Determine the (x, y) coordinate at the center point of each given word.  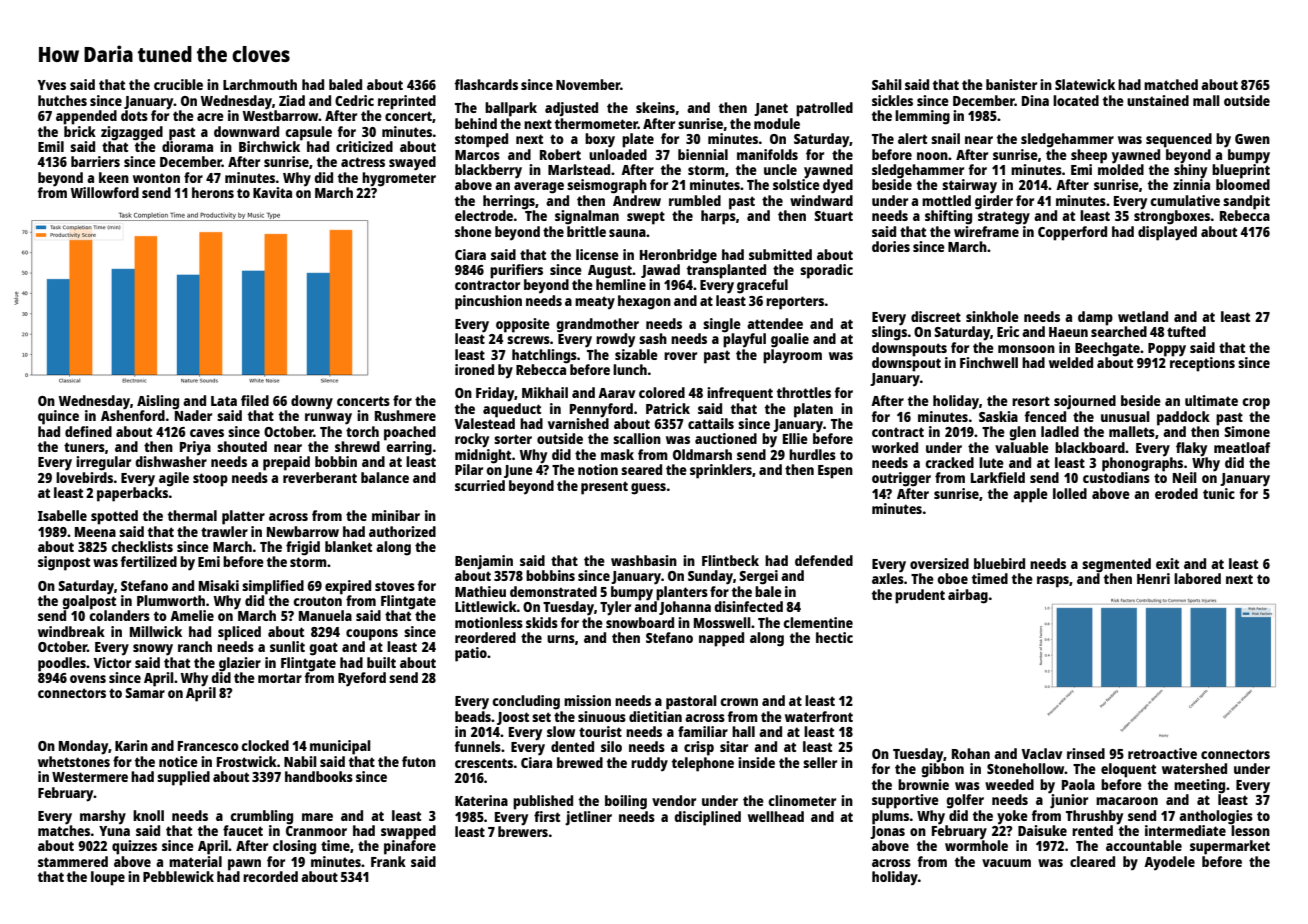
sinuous (602, 716)
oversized (939, 563)
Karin (131, 745)
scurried (480, 485)
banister (1011, 84)
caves (207, 433)
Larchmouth (260, 84)
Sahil (887, 84)
